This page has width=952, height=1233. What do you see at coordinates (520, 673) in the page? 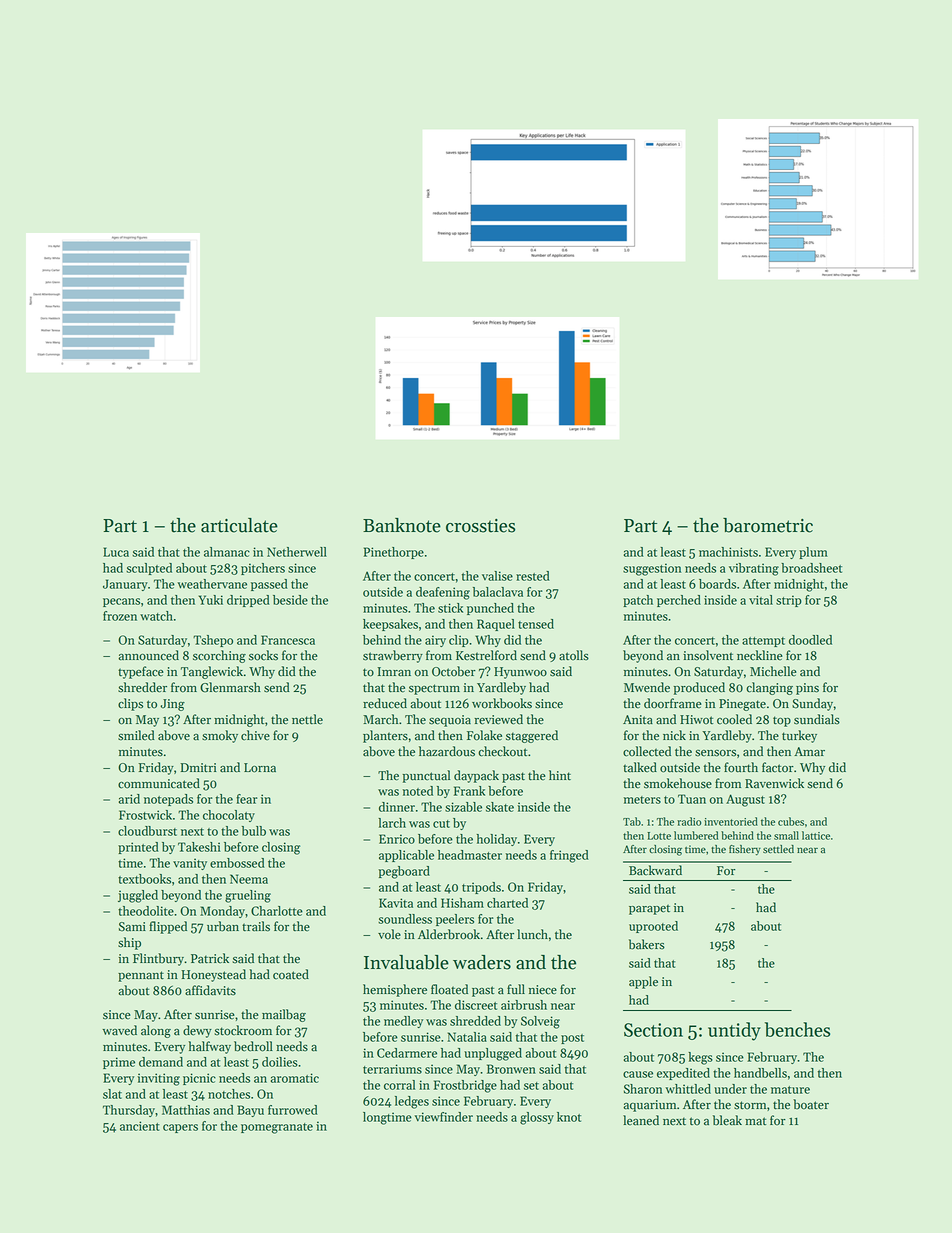
I see `Hyunwoo` at bounding box center [520, 673].
